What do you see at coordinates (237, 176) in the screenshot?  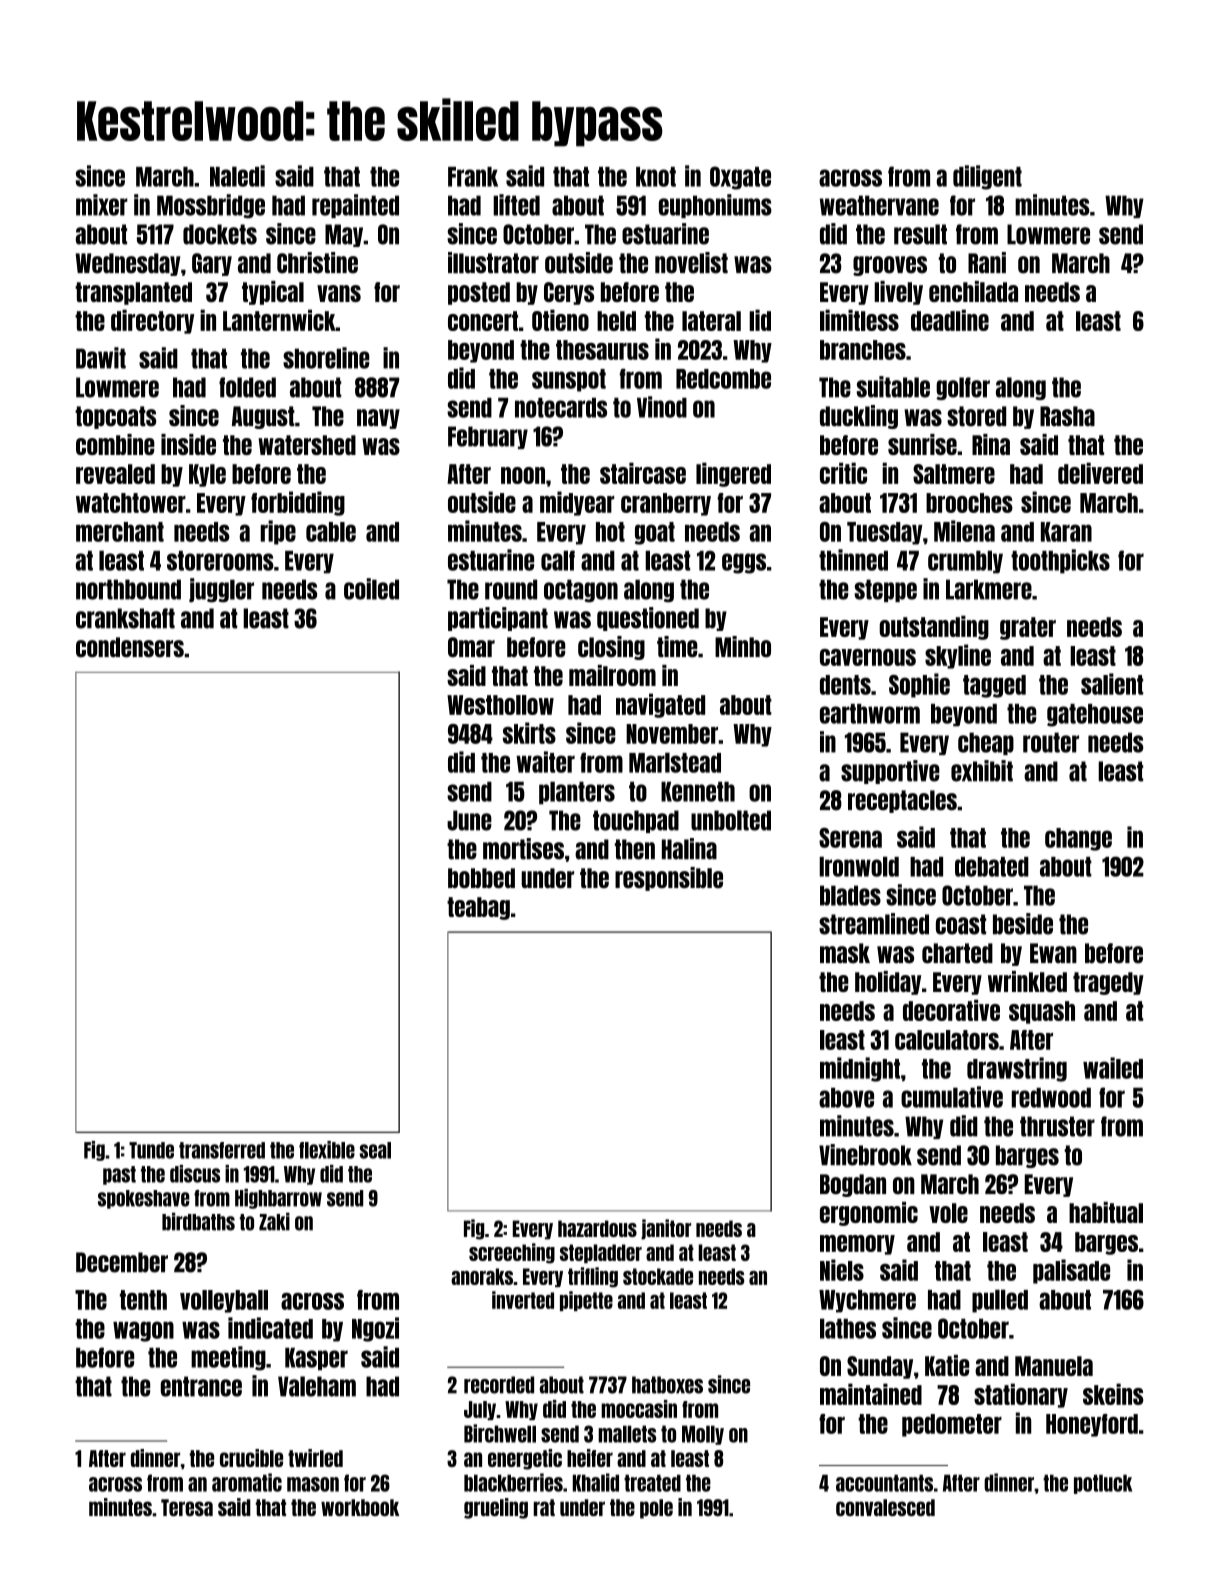 I see `Naledi` at bounding box center [237, 176].
